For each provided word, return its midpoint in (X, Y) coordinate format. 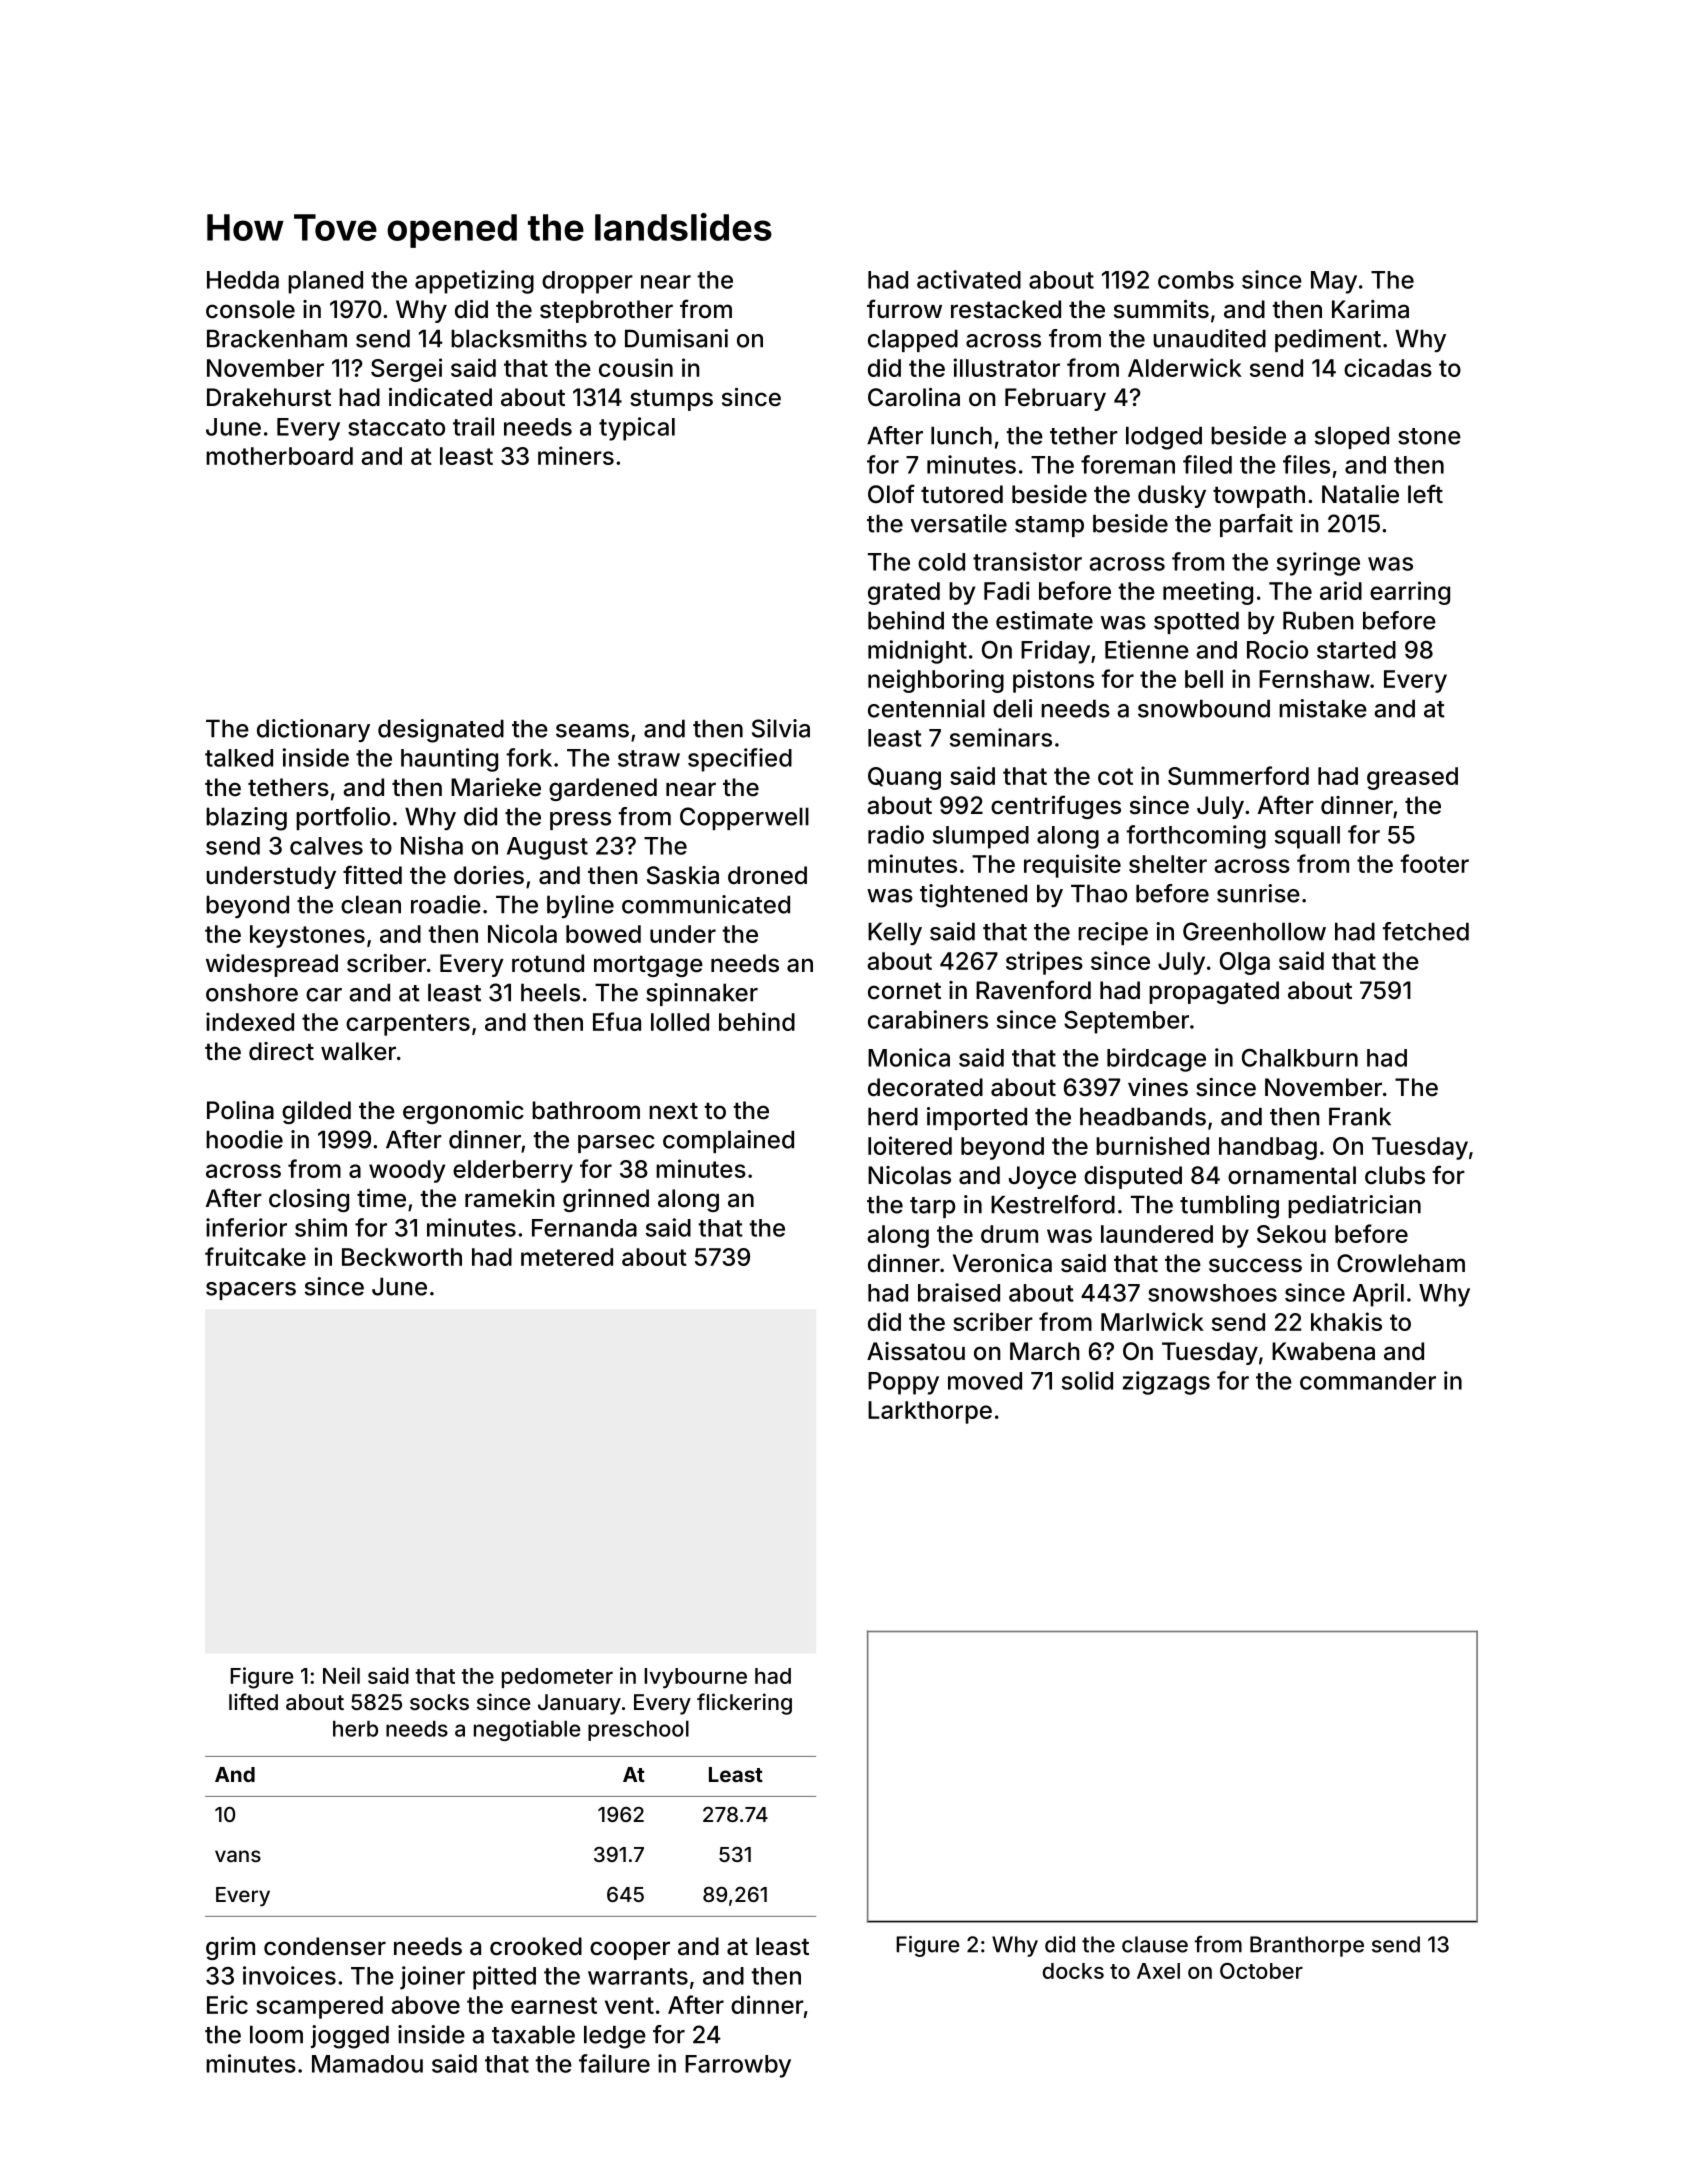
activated (969, 279)
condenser (325, 1946)
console (250, 309)
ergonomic (463, 1112)
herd (893, 1116)
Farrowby (738, 2066)
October (1261, 1971)
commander (1368, 1381)
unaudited (1209, 338)
